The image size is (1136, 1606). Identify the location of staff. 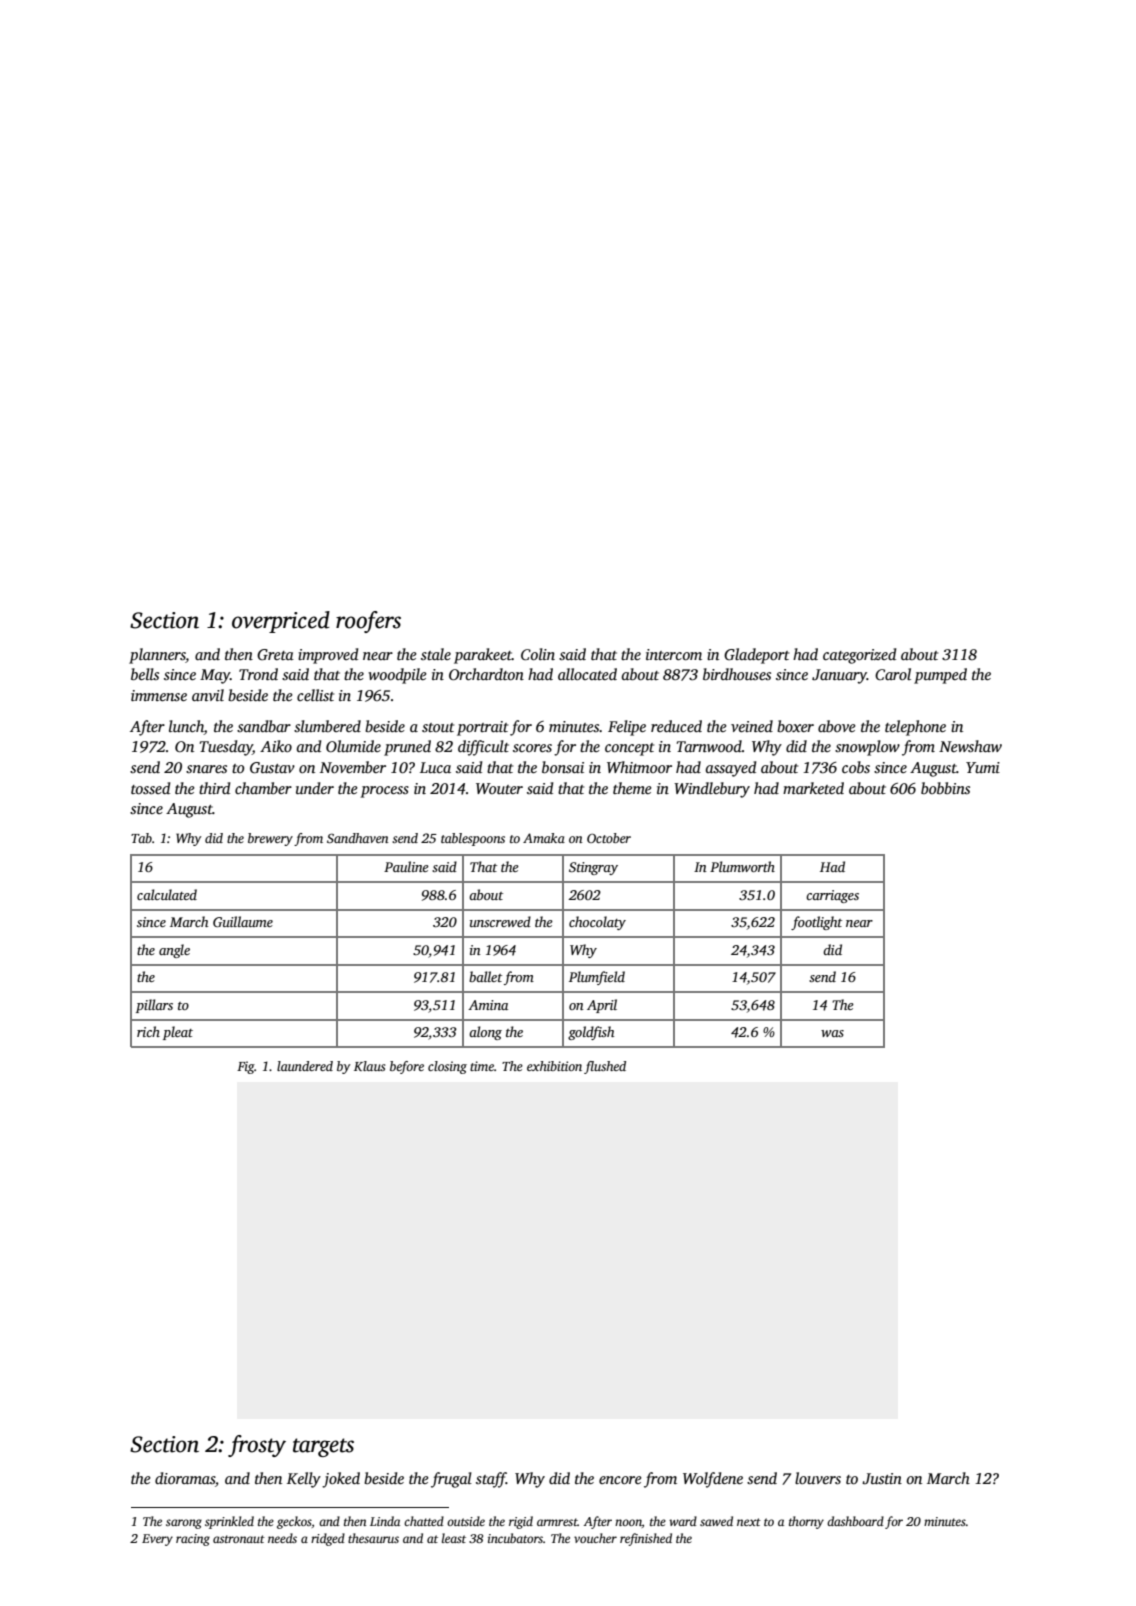
(491, 1480).
